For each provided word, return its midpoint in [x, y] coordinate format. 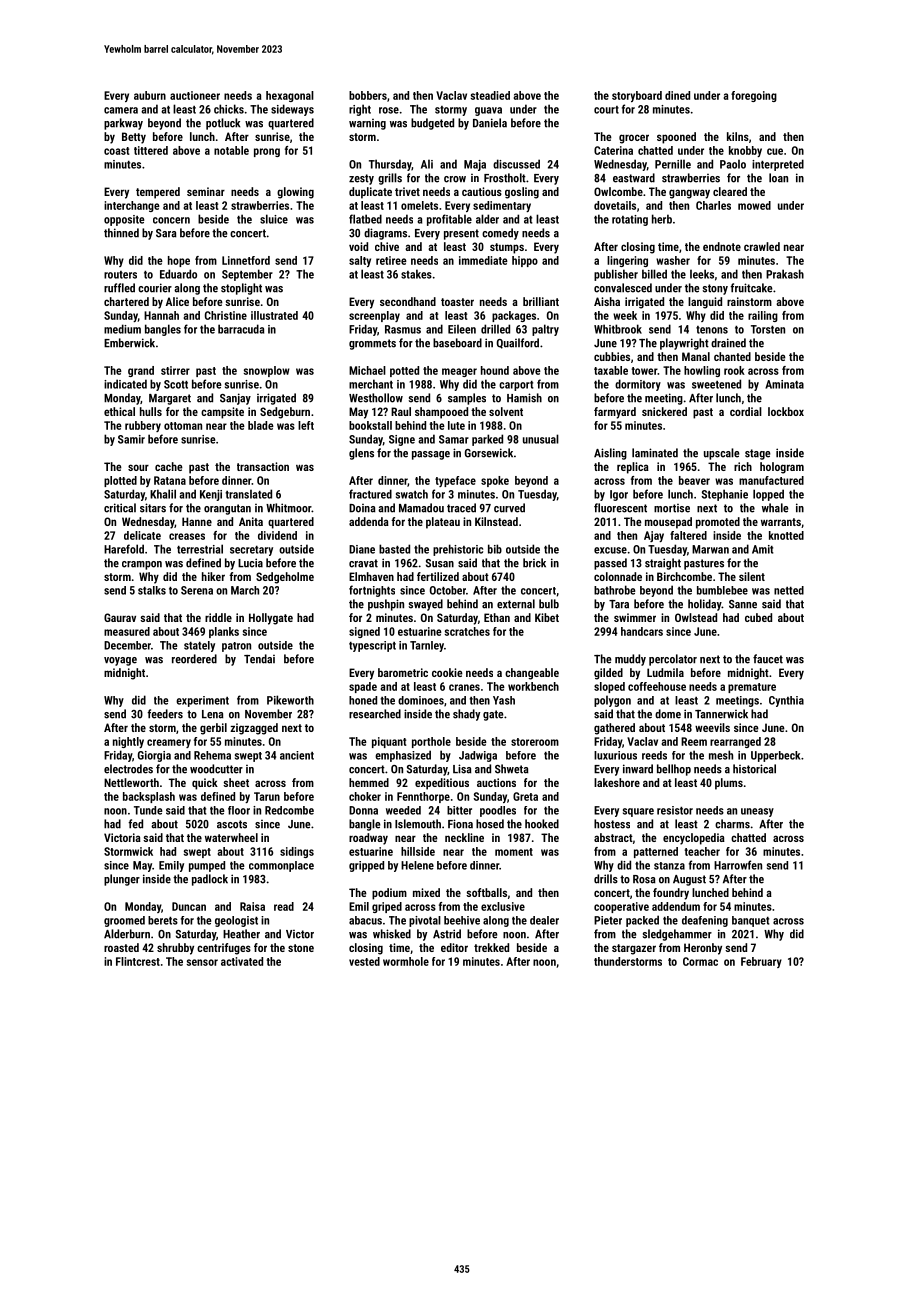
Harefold [124, 549]
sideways [292, 110]
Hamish [524, 398]
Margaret [170, 399]
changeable [532, 674]
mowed [754, 205]
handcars [642, 631]
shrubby [175, 949]
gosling [522, 193]
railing [763, 316]
